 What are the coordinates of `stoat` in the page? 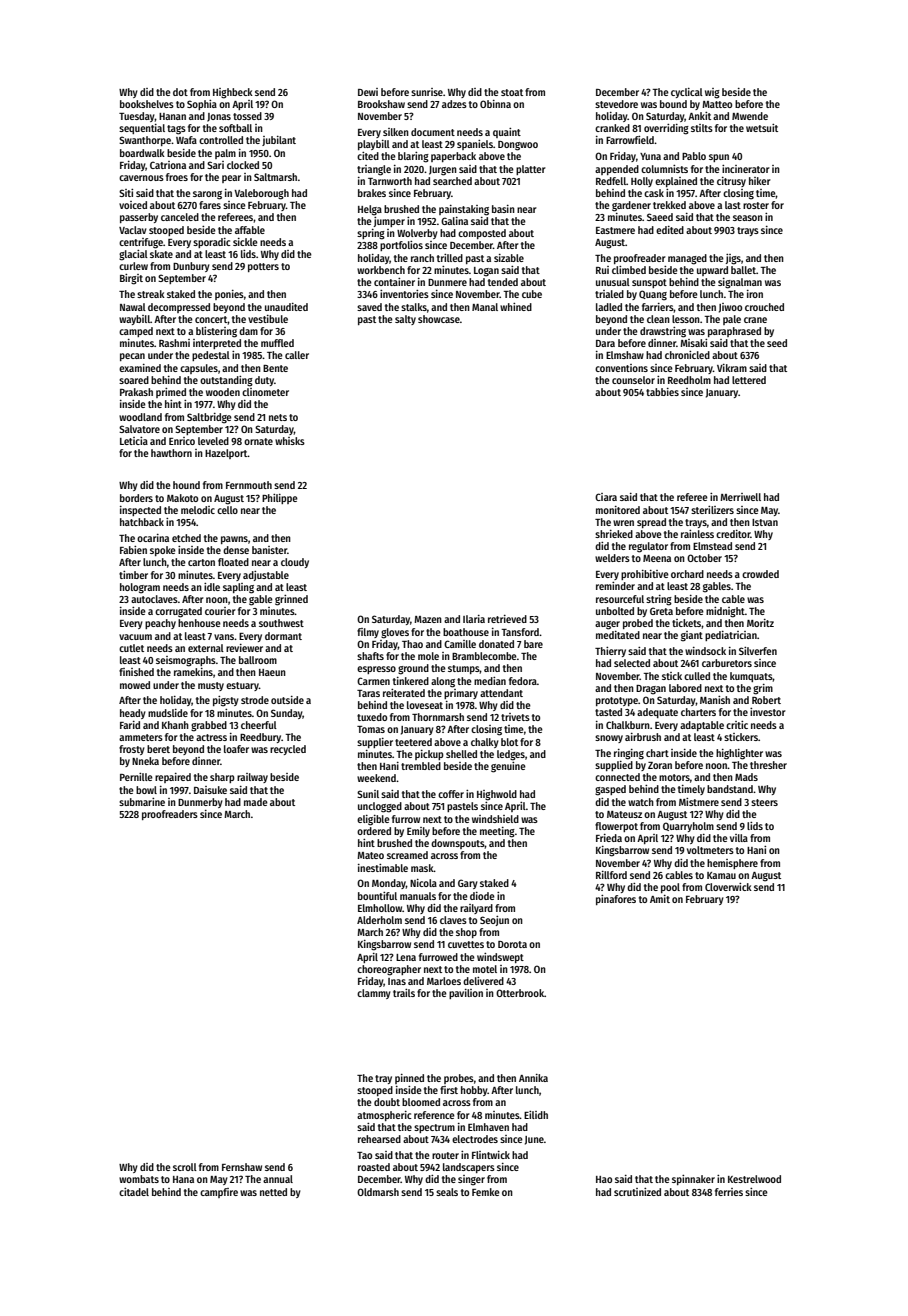 It's located at (512, 92).
